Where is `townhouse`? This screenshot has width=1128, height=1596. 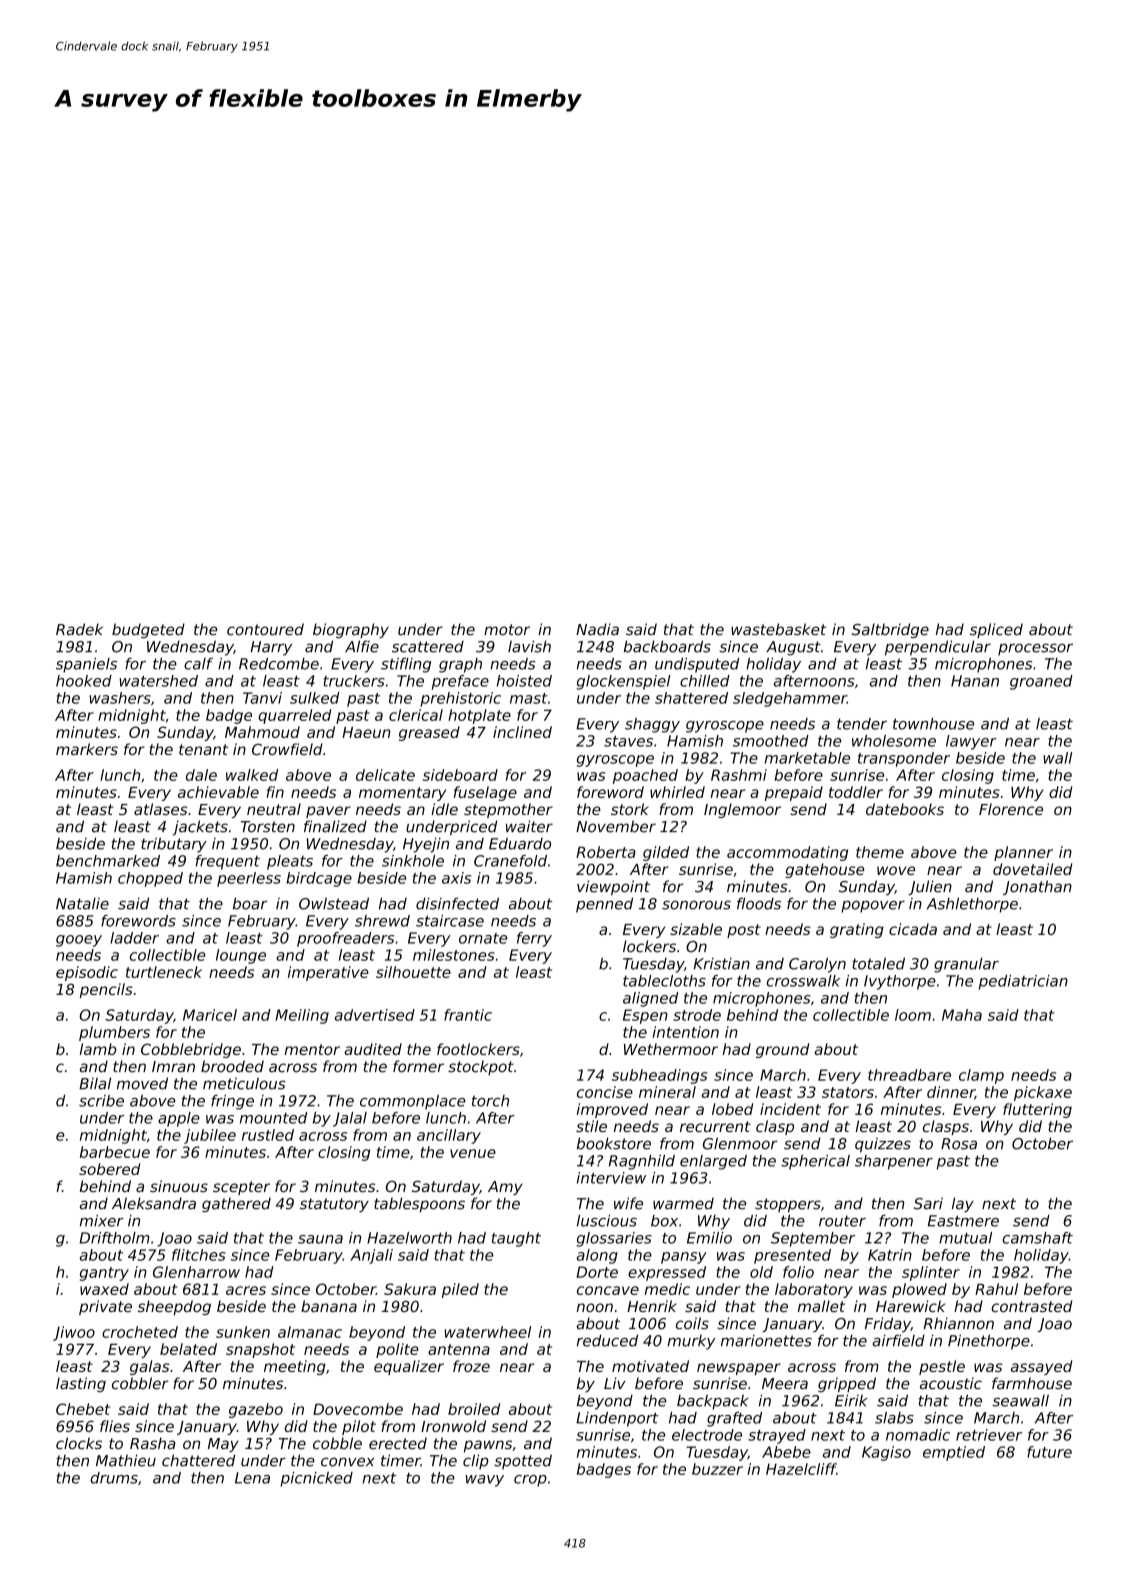
townhouse is located at coordinates (933, 724).
